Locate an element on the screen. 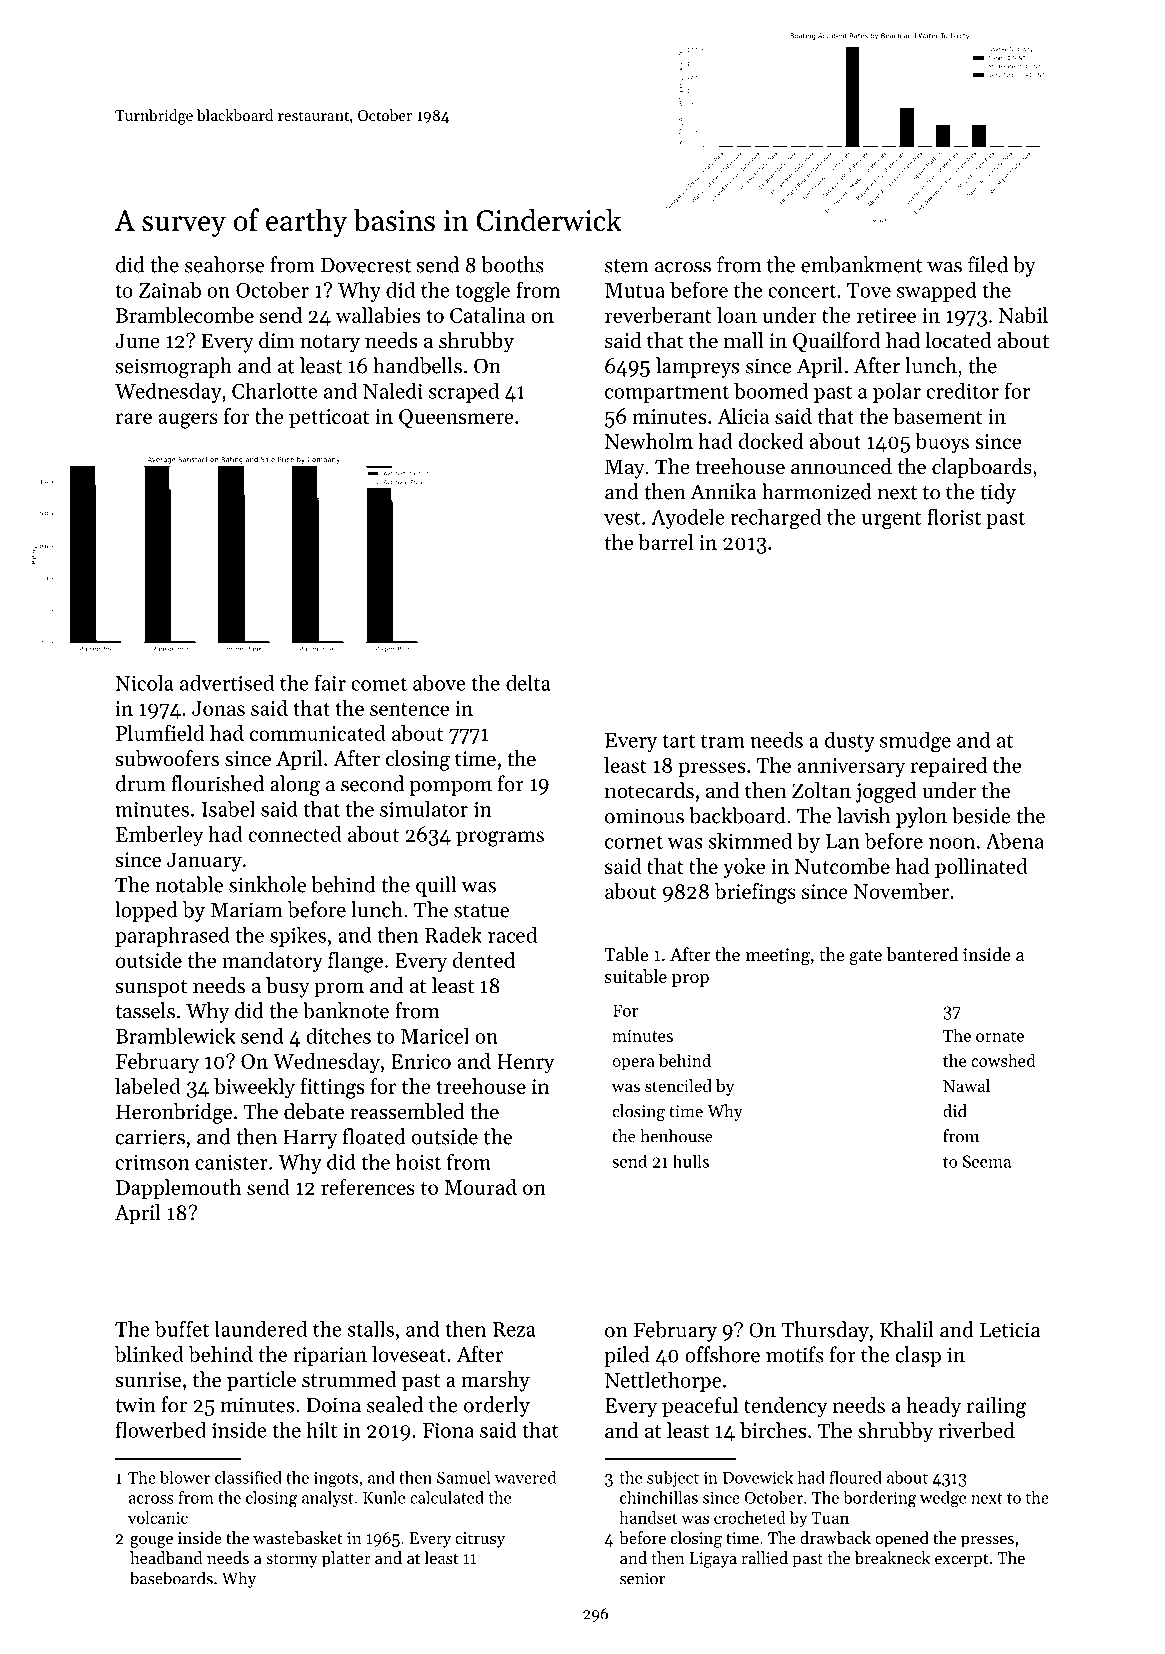 The width and height of the screenshot is (1165, 1654). fair is located at coordinates (330, 682).
